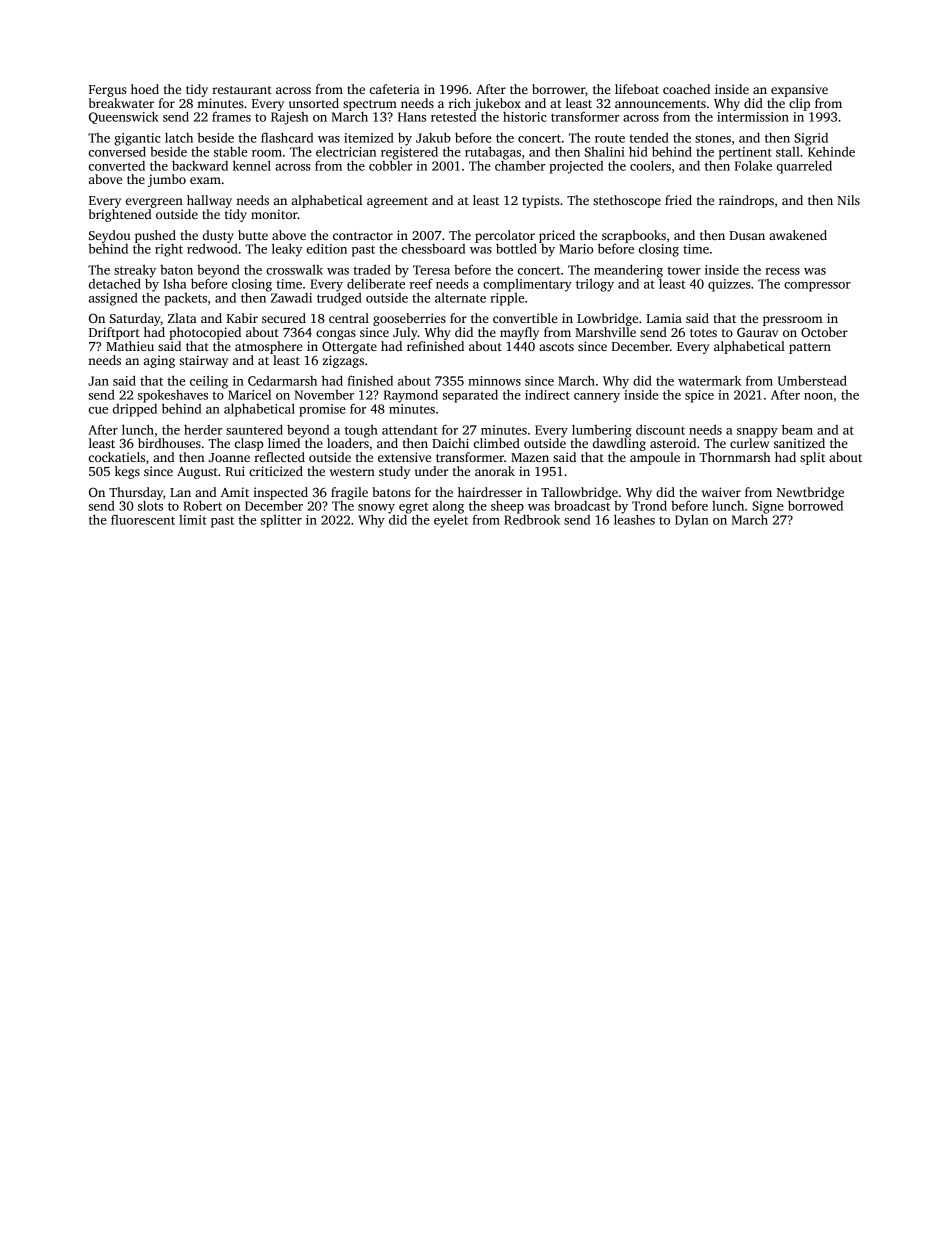 This document has width=952, height=1233. I want to click on coached, so click(686, 89).
